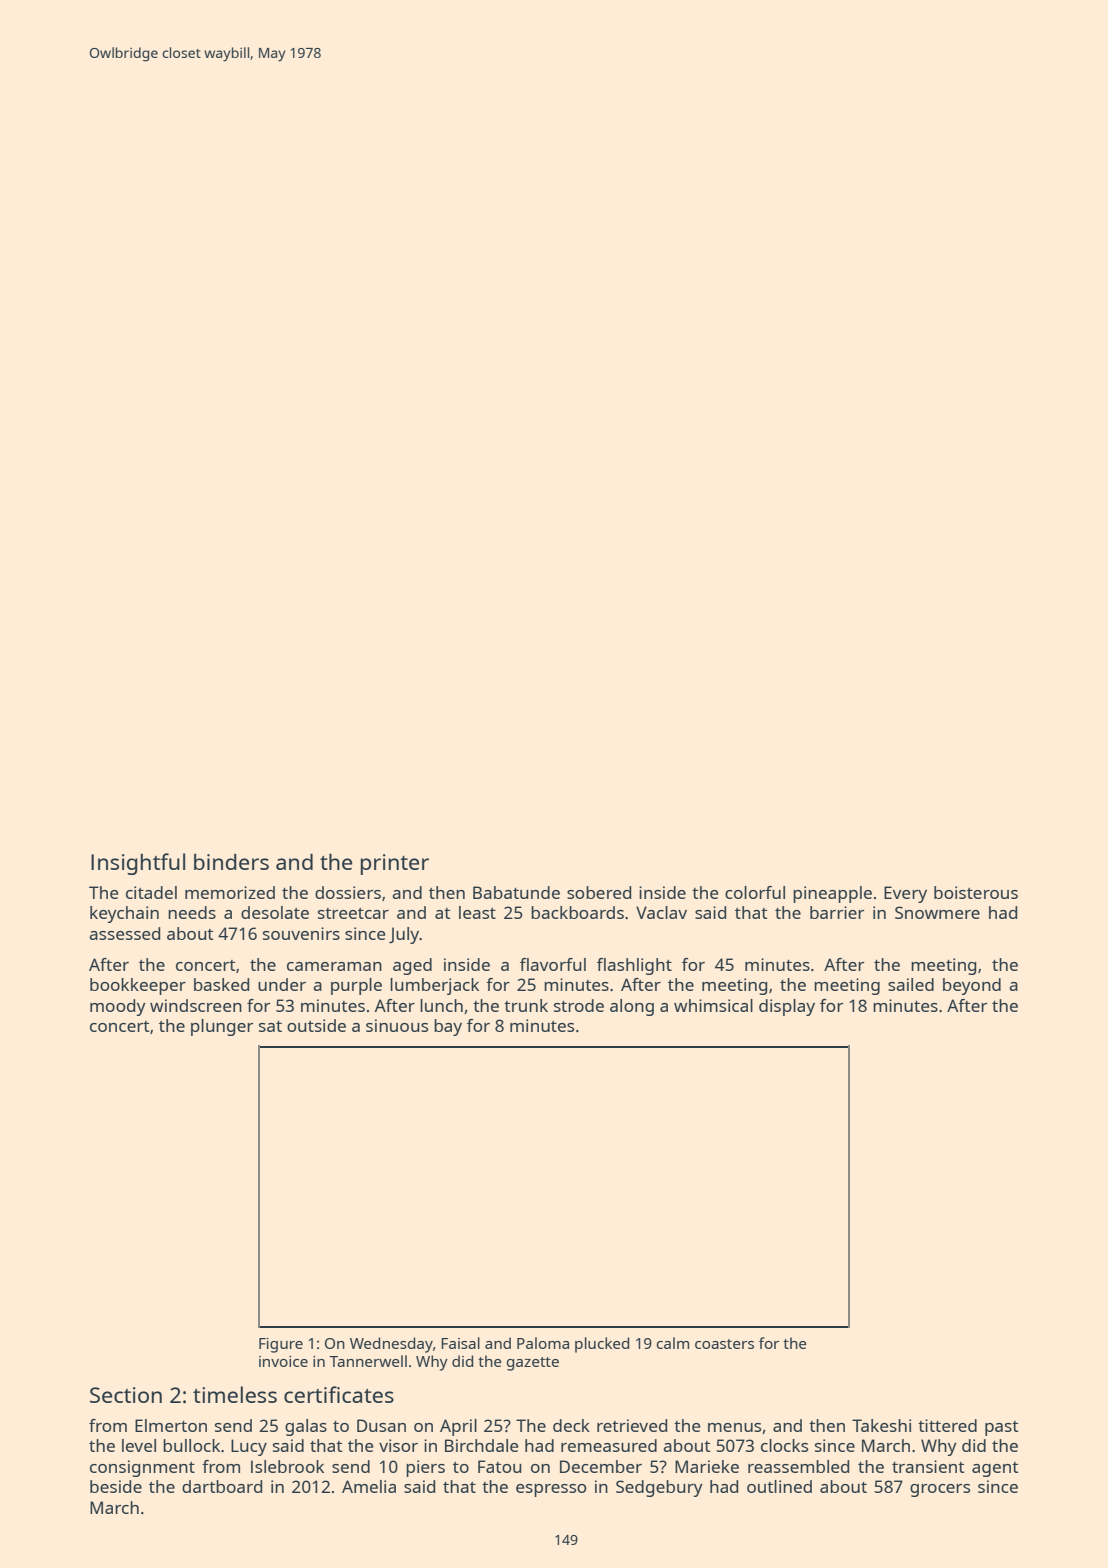 Image resolution: width=1108 pixels, height=1568 pixels. I want to click on Insightful, so click(138, 864).
